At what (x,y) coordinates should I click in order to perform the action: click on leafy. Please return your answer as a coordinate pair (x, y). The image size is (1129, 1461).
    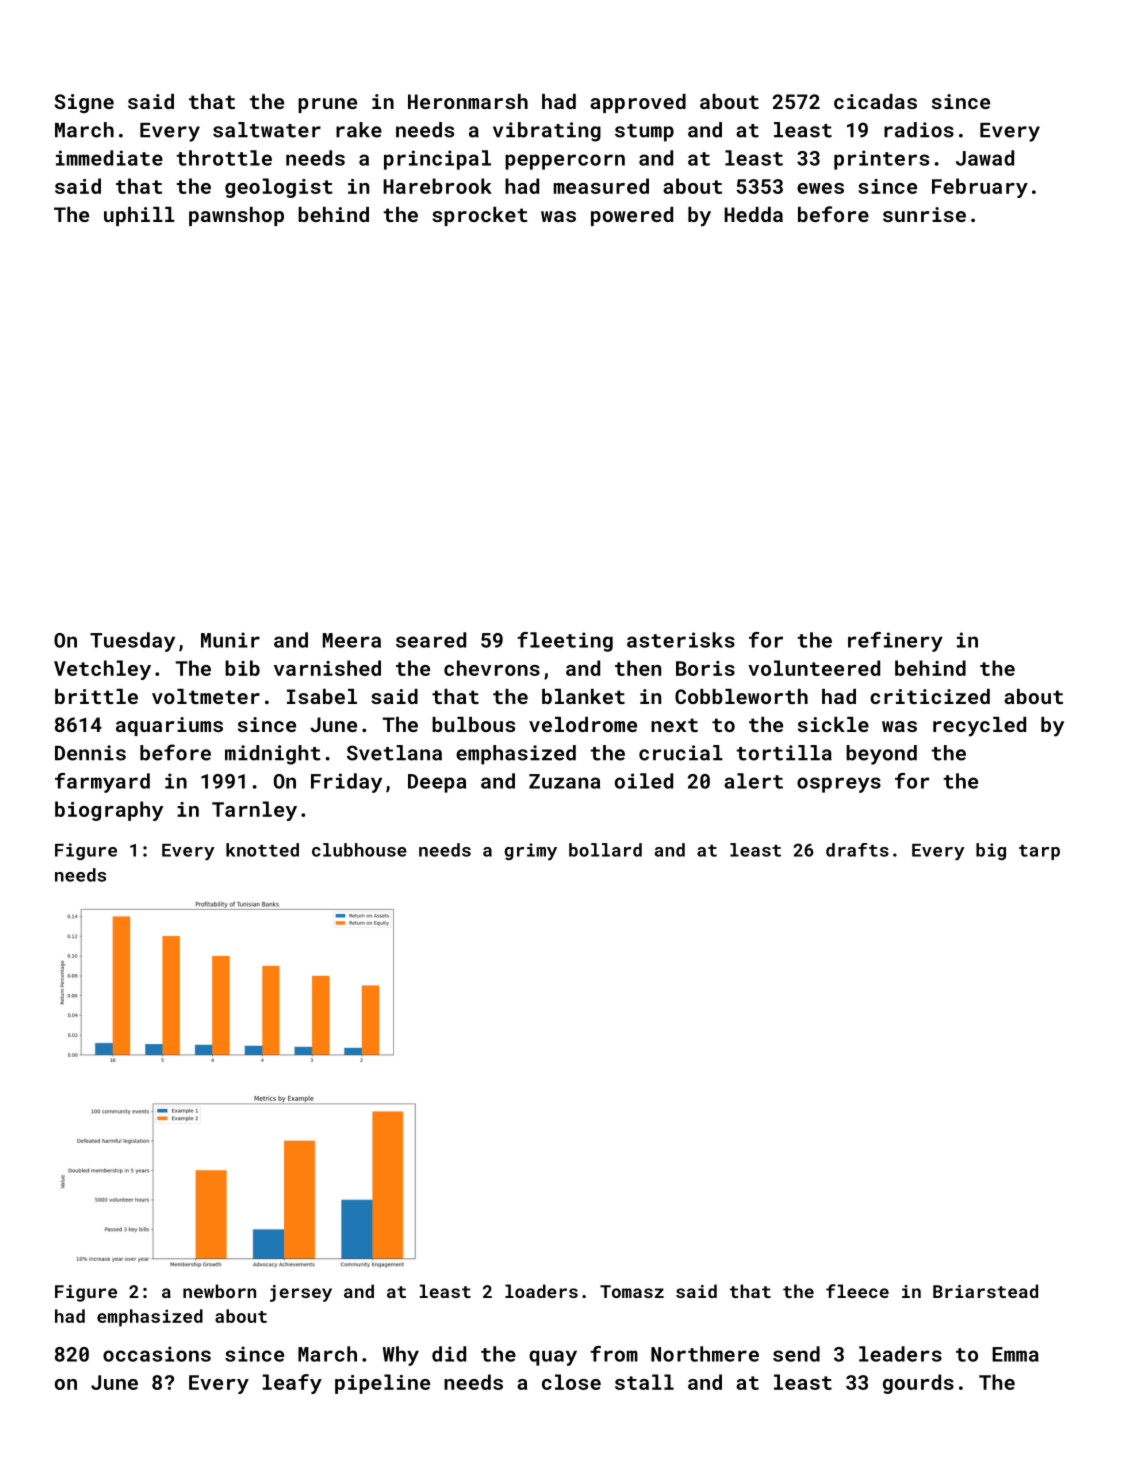
    Looking at the image, I should click on (292, 1384).
